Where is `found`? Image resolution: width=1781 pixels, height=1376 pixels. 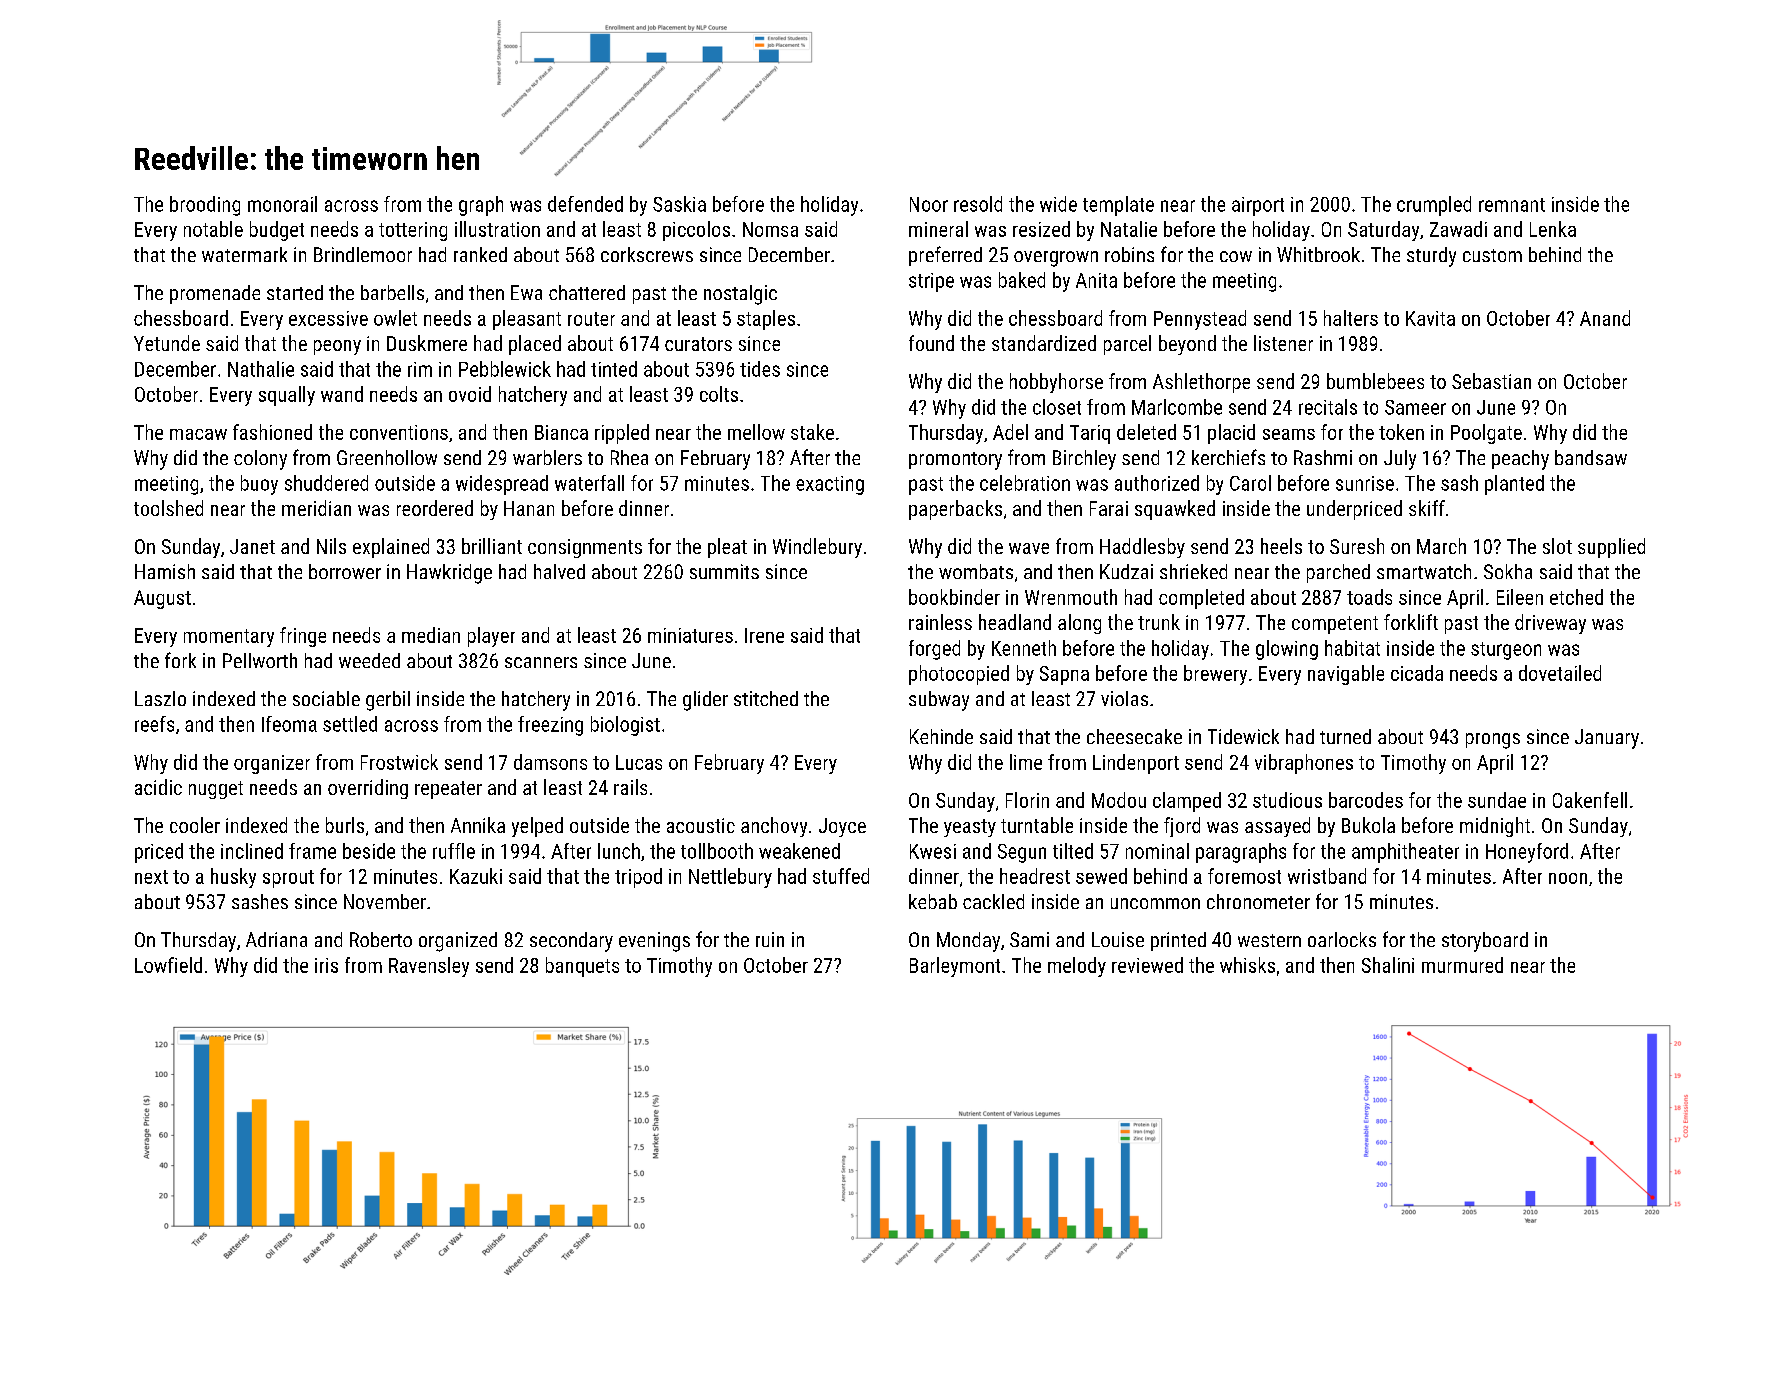
found is located at coordinates (931, 343).
